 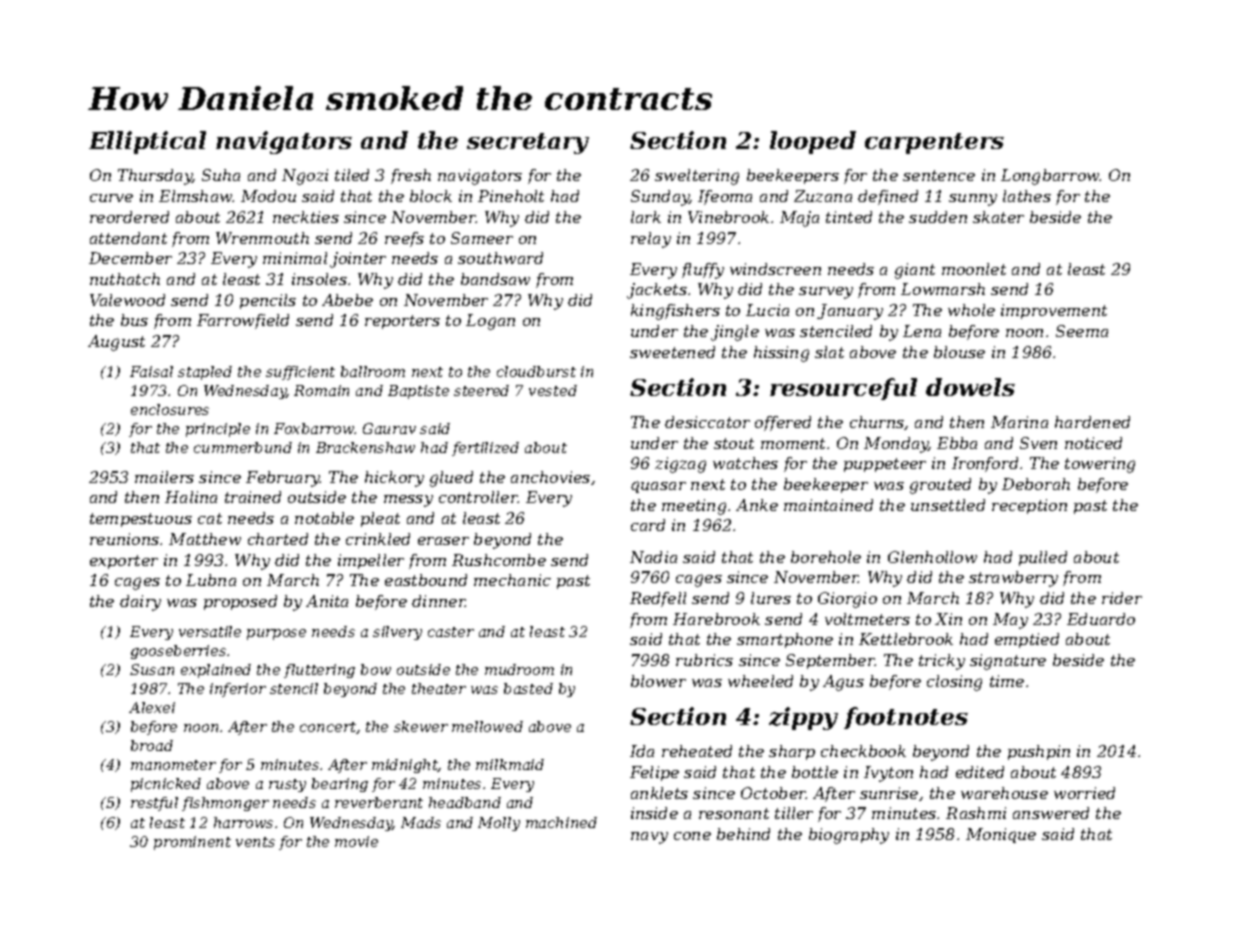 I want to click on dowels, so click(x=970, y=387).
